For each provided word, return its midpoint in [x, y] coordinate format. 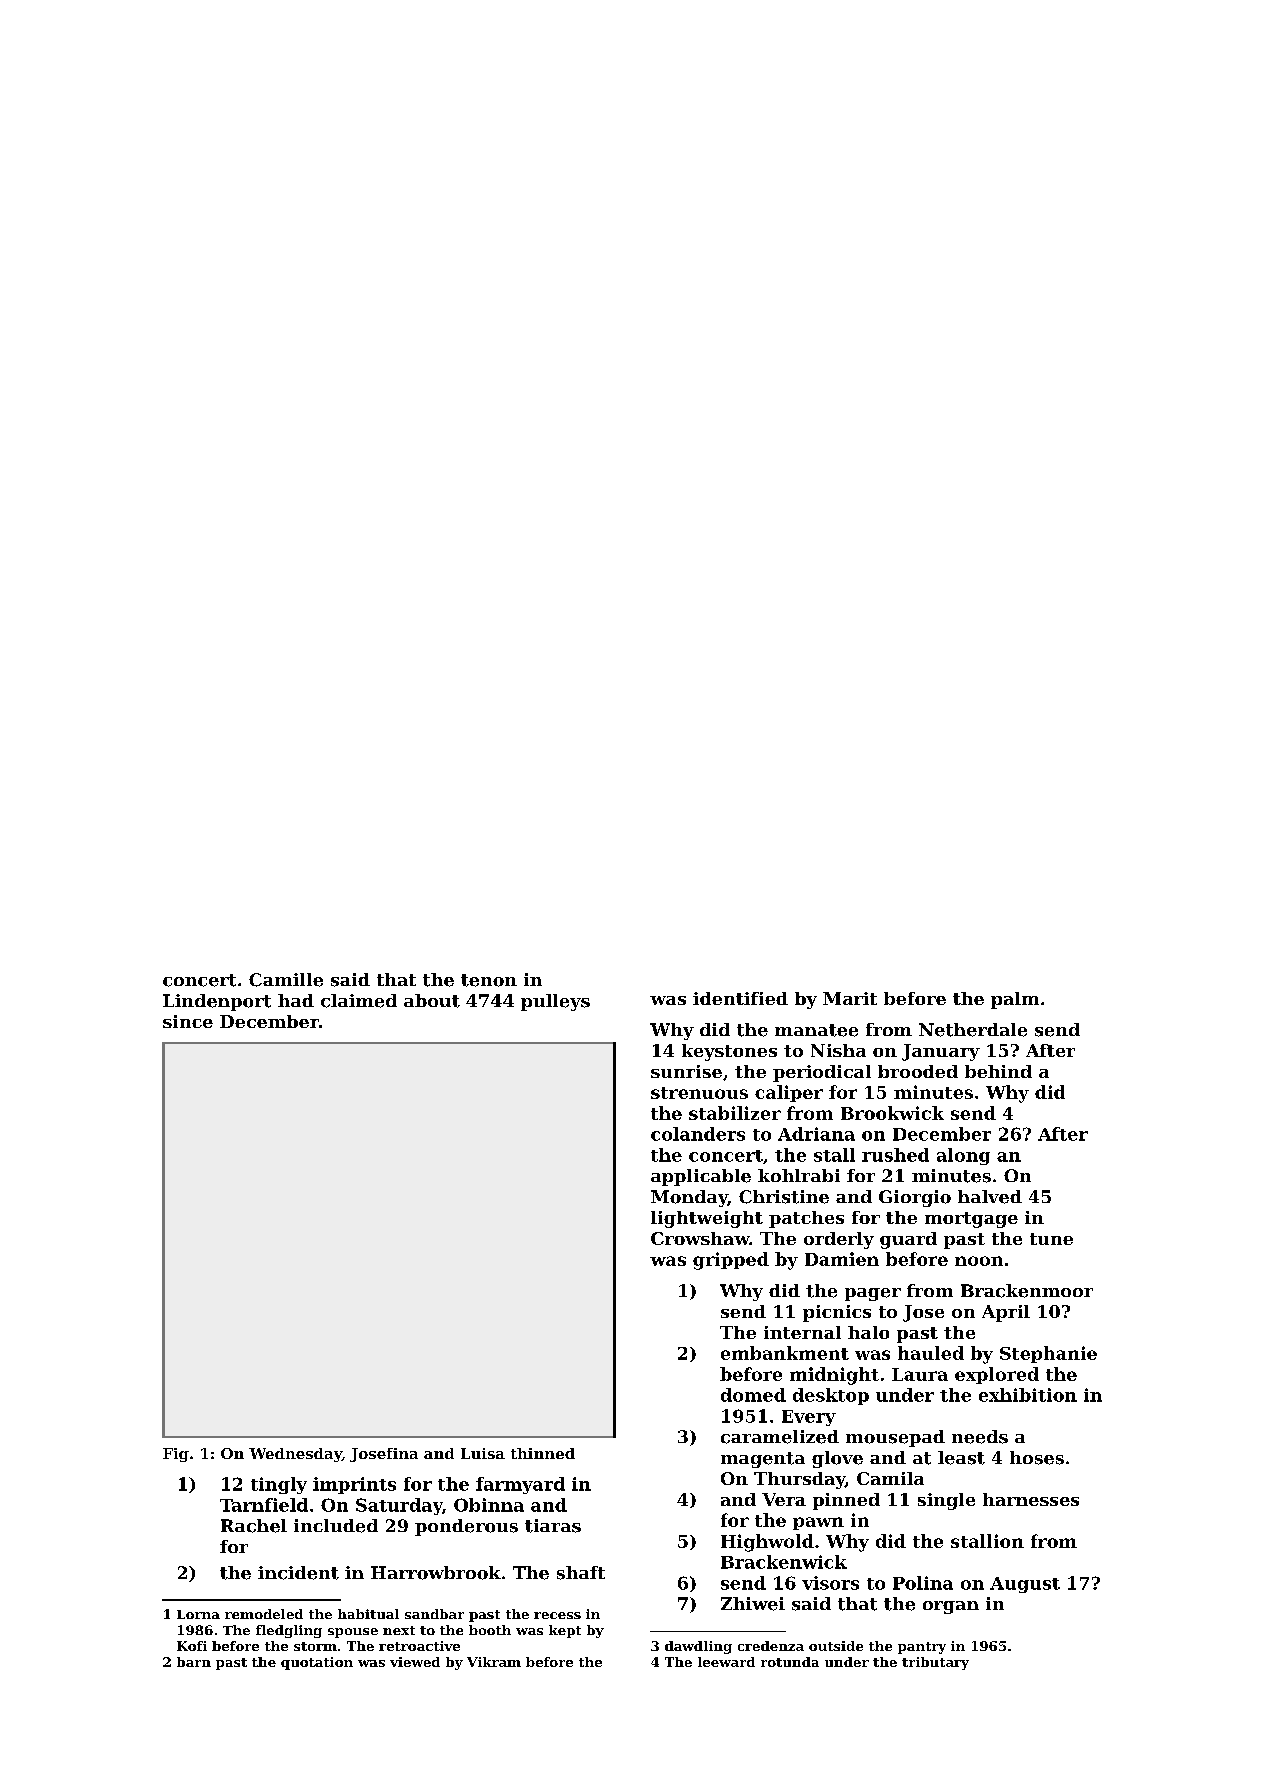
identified [740, 998]
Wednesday [295, 1455]
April [1006, 1313]
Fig [176, 1455]
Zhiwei [753, 1604]
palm [1015, 1000]
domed [753, 1395]
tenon [489, 980]
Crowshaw [700, 1238]
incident [298, 1573]
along [963, 1156]
